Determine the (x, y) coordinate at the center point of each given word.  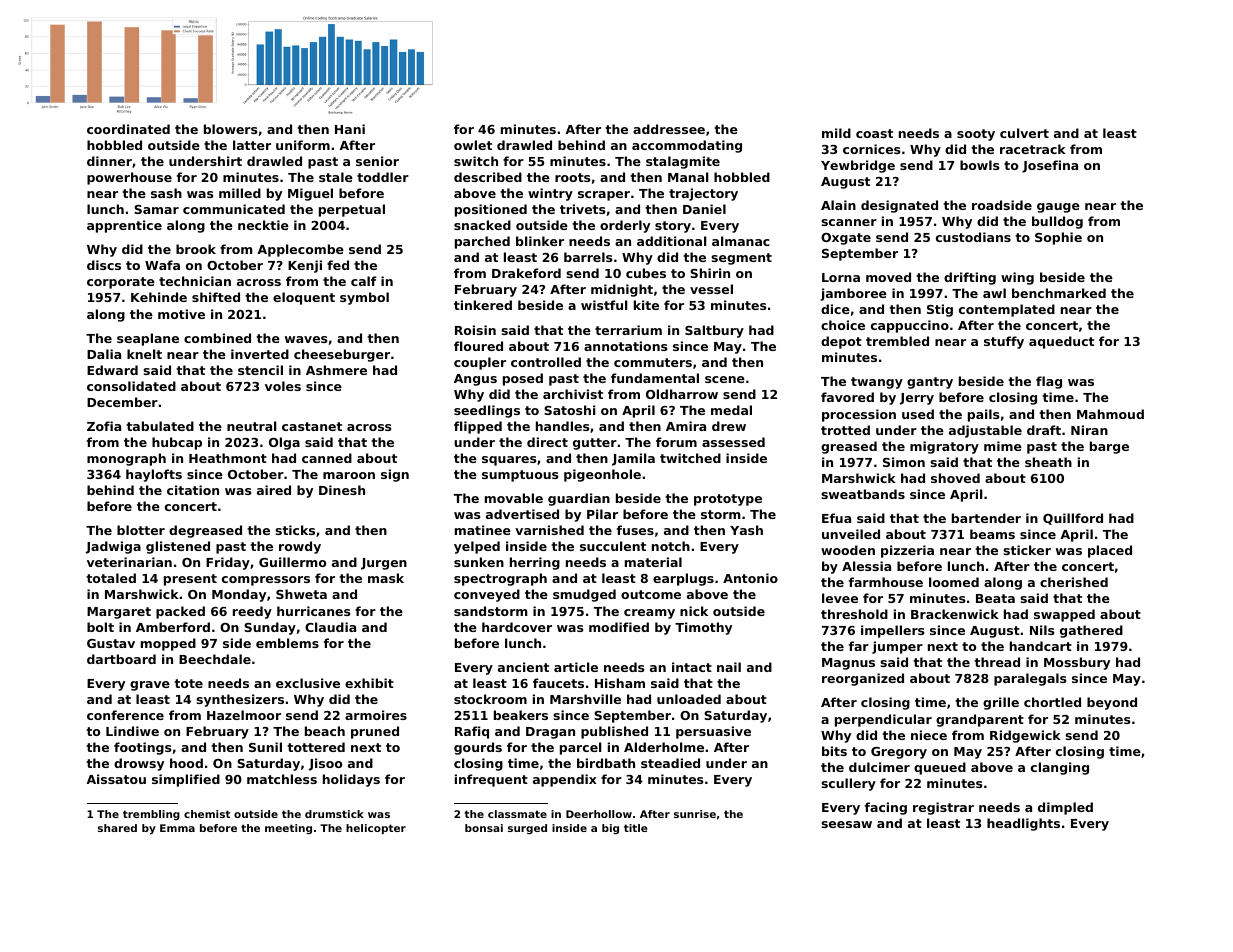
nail (729, 667)
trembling (151, 815)
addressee (669, 129)
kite (646, 305)
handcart (1041, 646)
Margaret (119, 613)
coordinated (128, 129)
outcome (651, 594)
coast (874, 133)
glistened (178, 547)
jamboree (853, 294)
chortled (1052, 702)
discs (104, 265)
